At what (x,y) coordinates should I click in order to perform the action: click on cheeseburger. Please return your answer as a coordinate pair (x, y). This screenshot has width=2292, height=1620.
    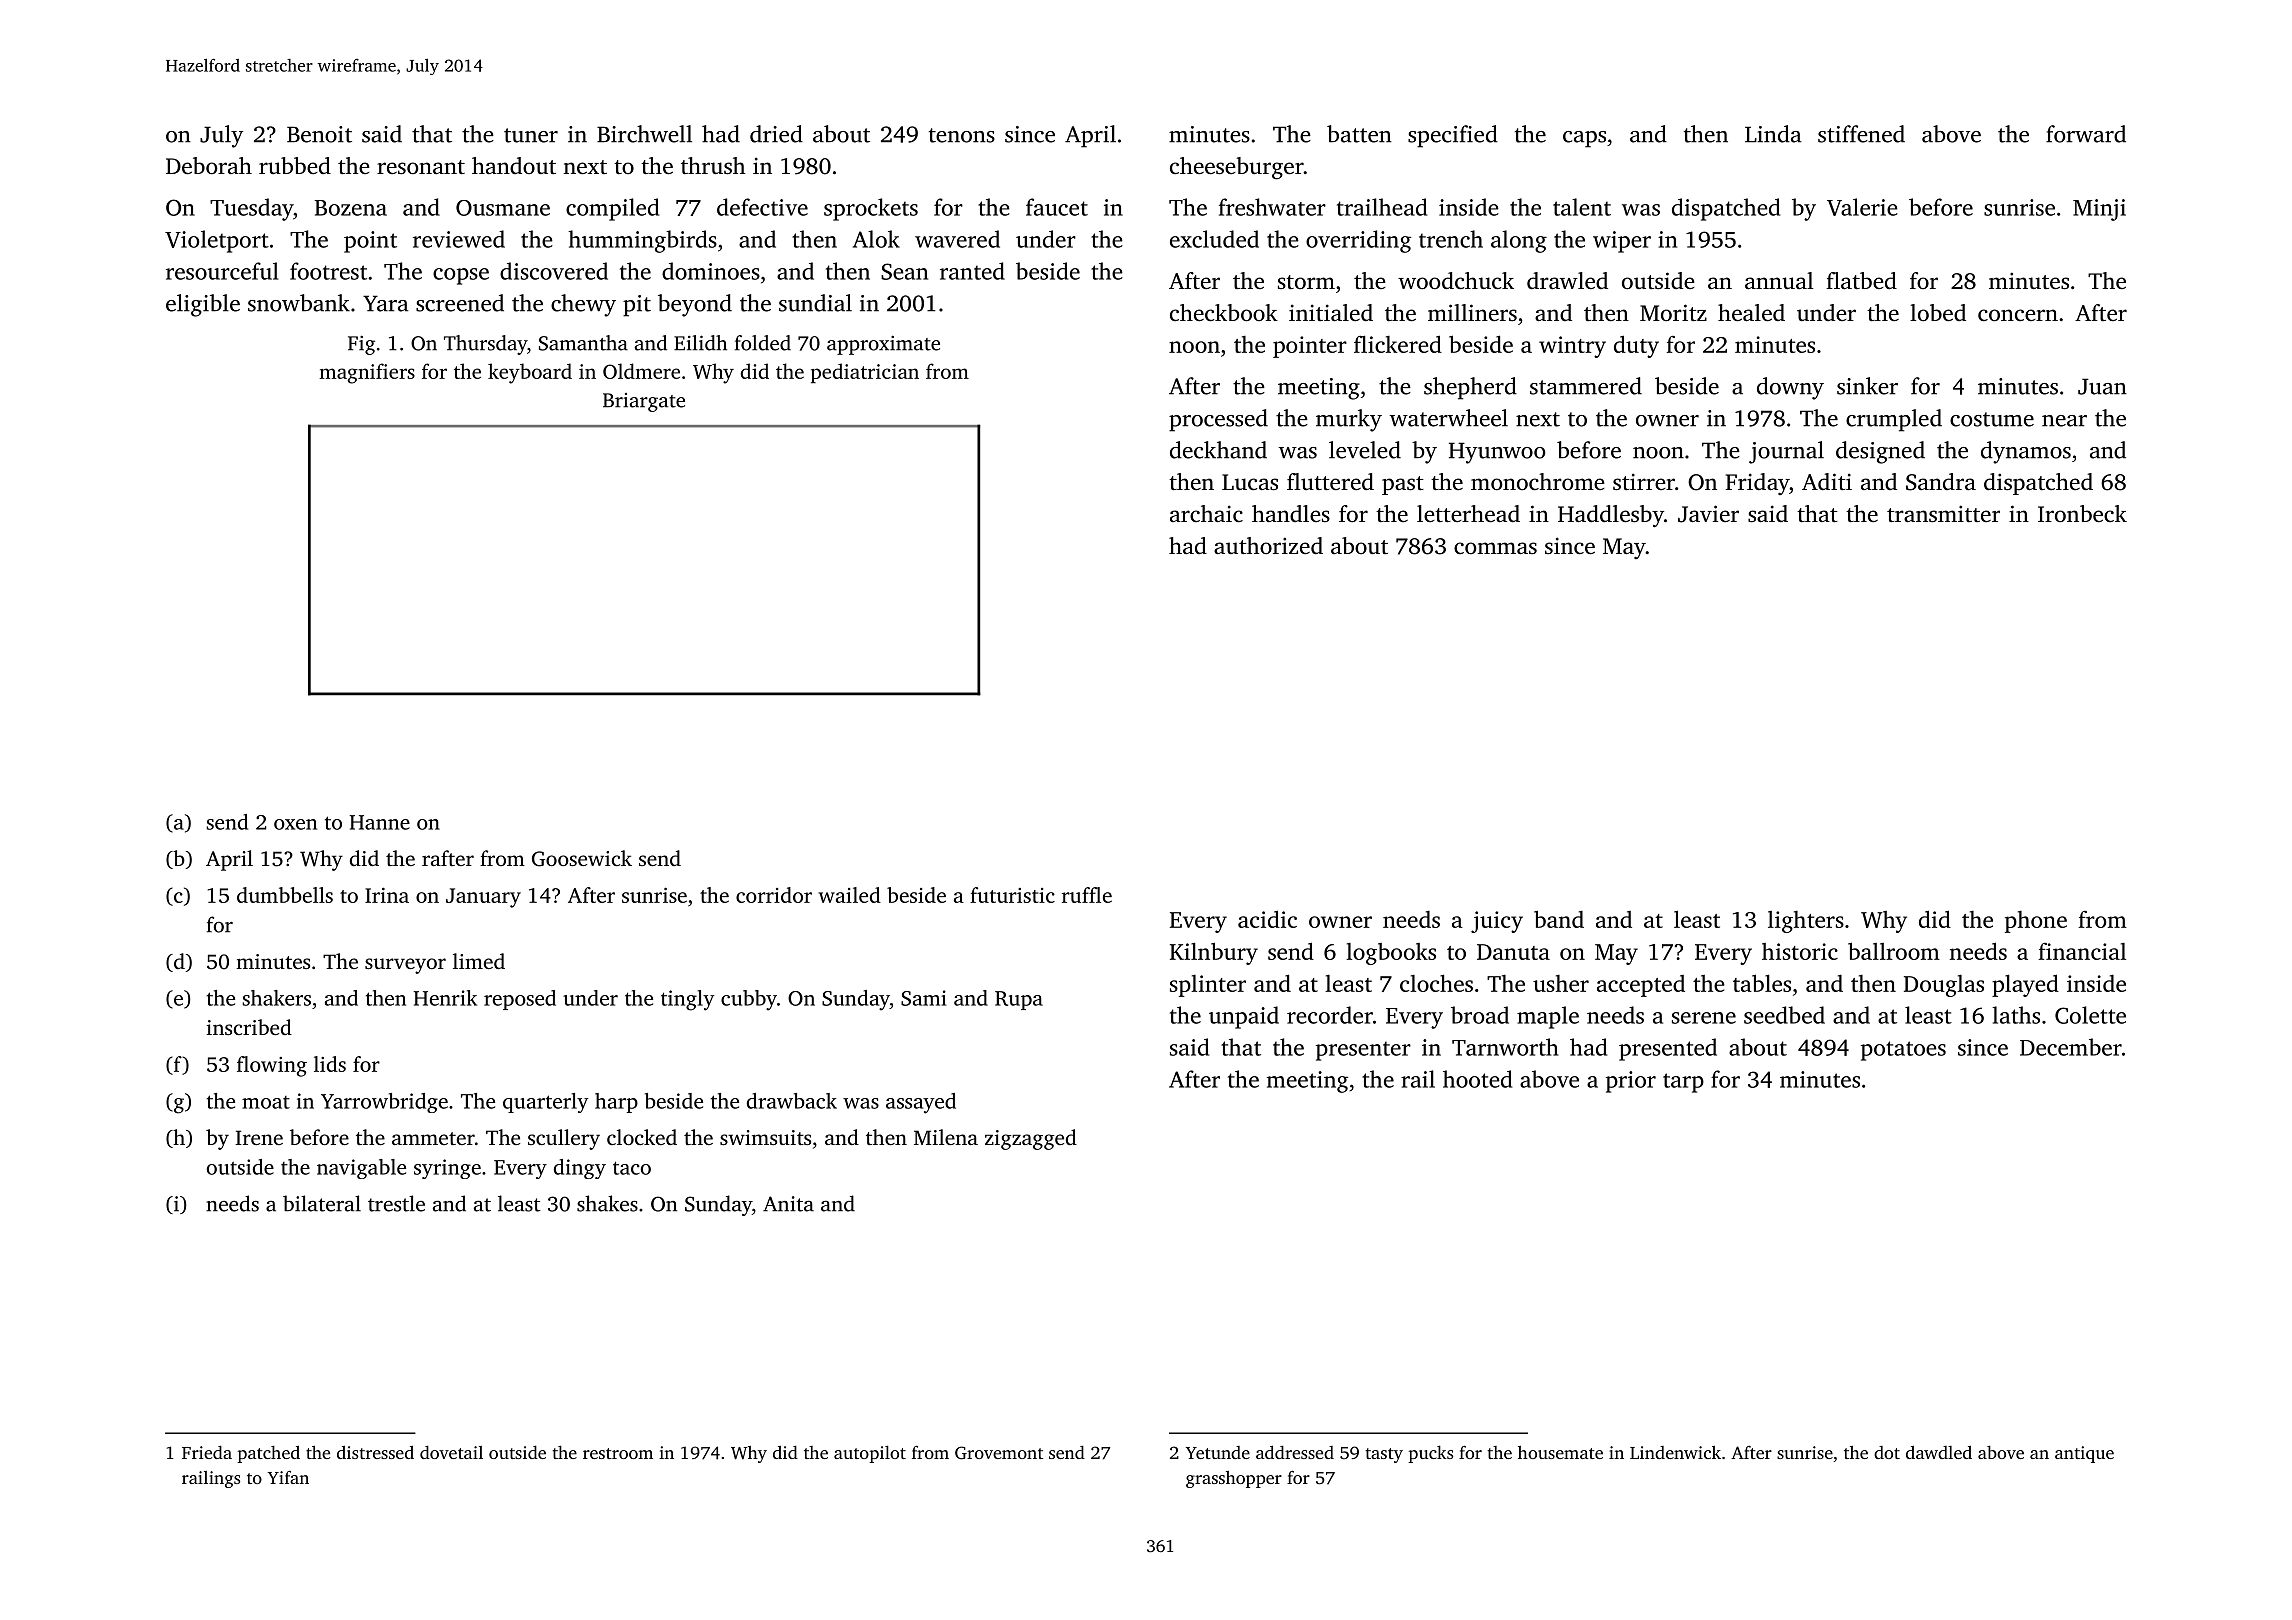
    Looking at the image, I should click on (1237, 168).
